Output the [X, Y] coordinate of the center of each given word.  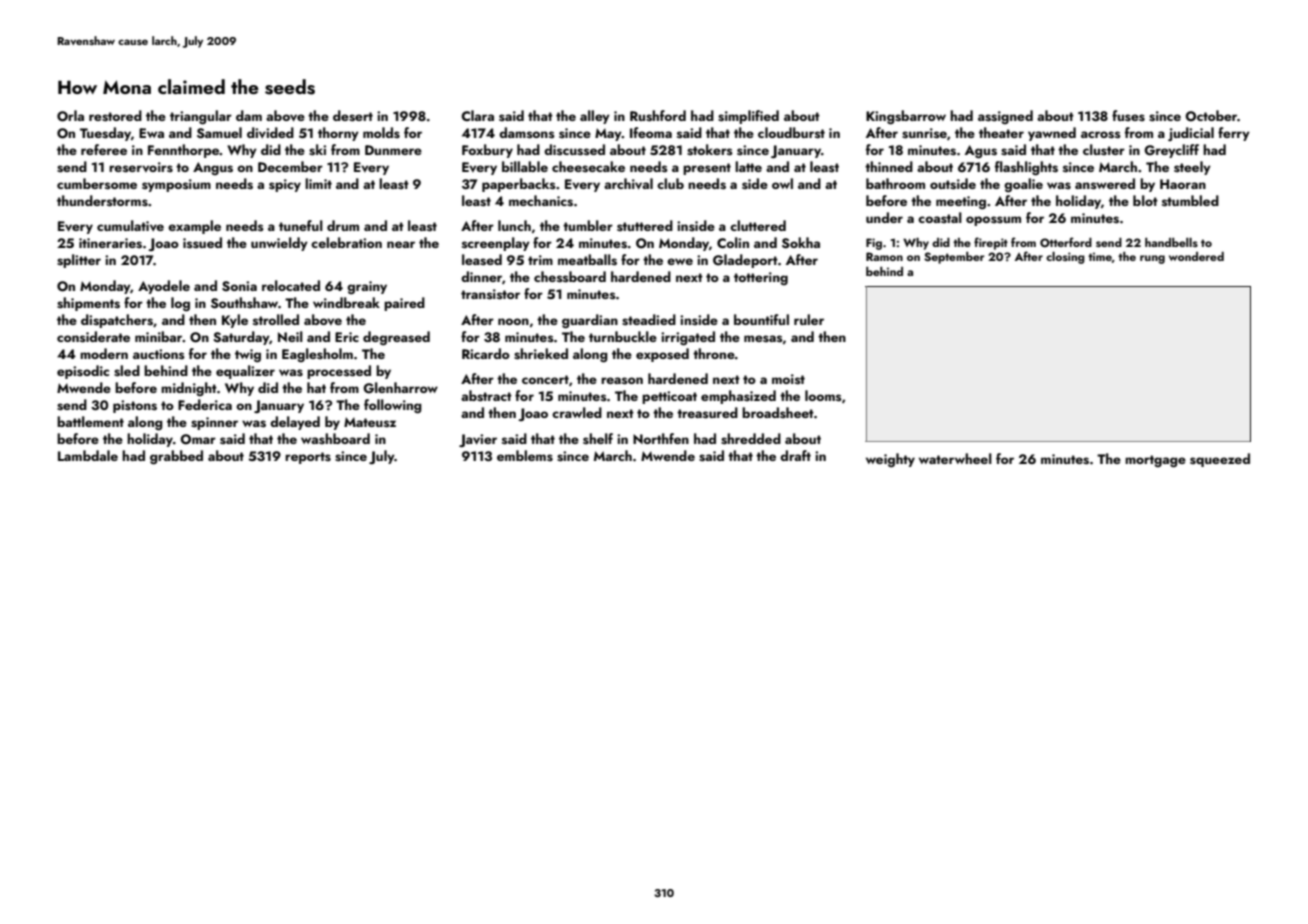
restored [115, 116]
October [1211, 116]
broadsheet [778, 413]
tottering [761, 278]
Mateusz [370, 422]
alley [595, 117]
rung [1152, 259]
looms [823, 396]
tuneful [301, 225]
